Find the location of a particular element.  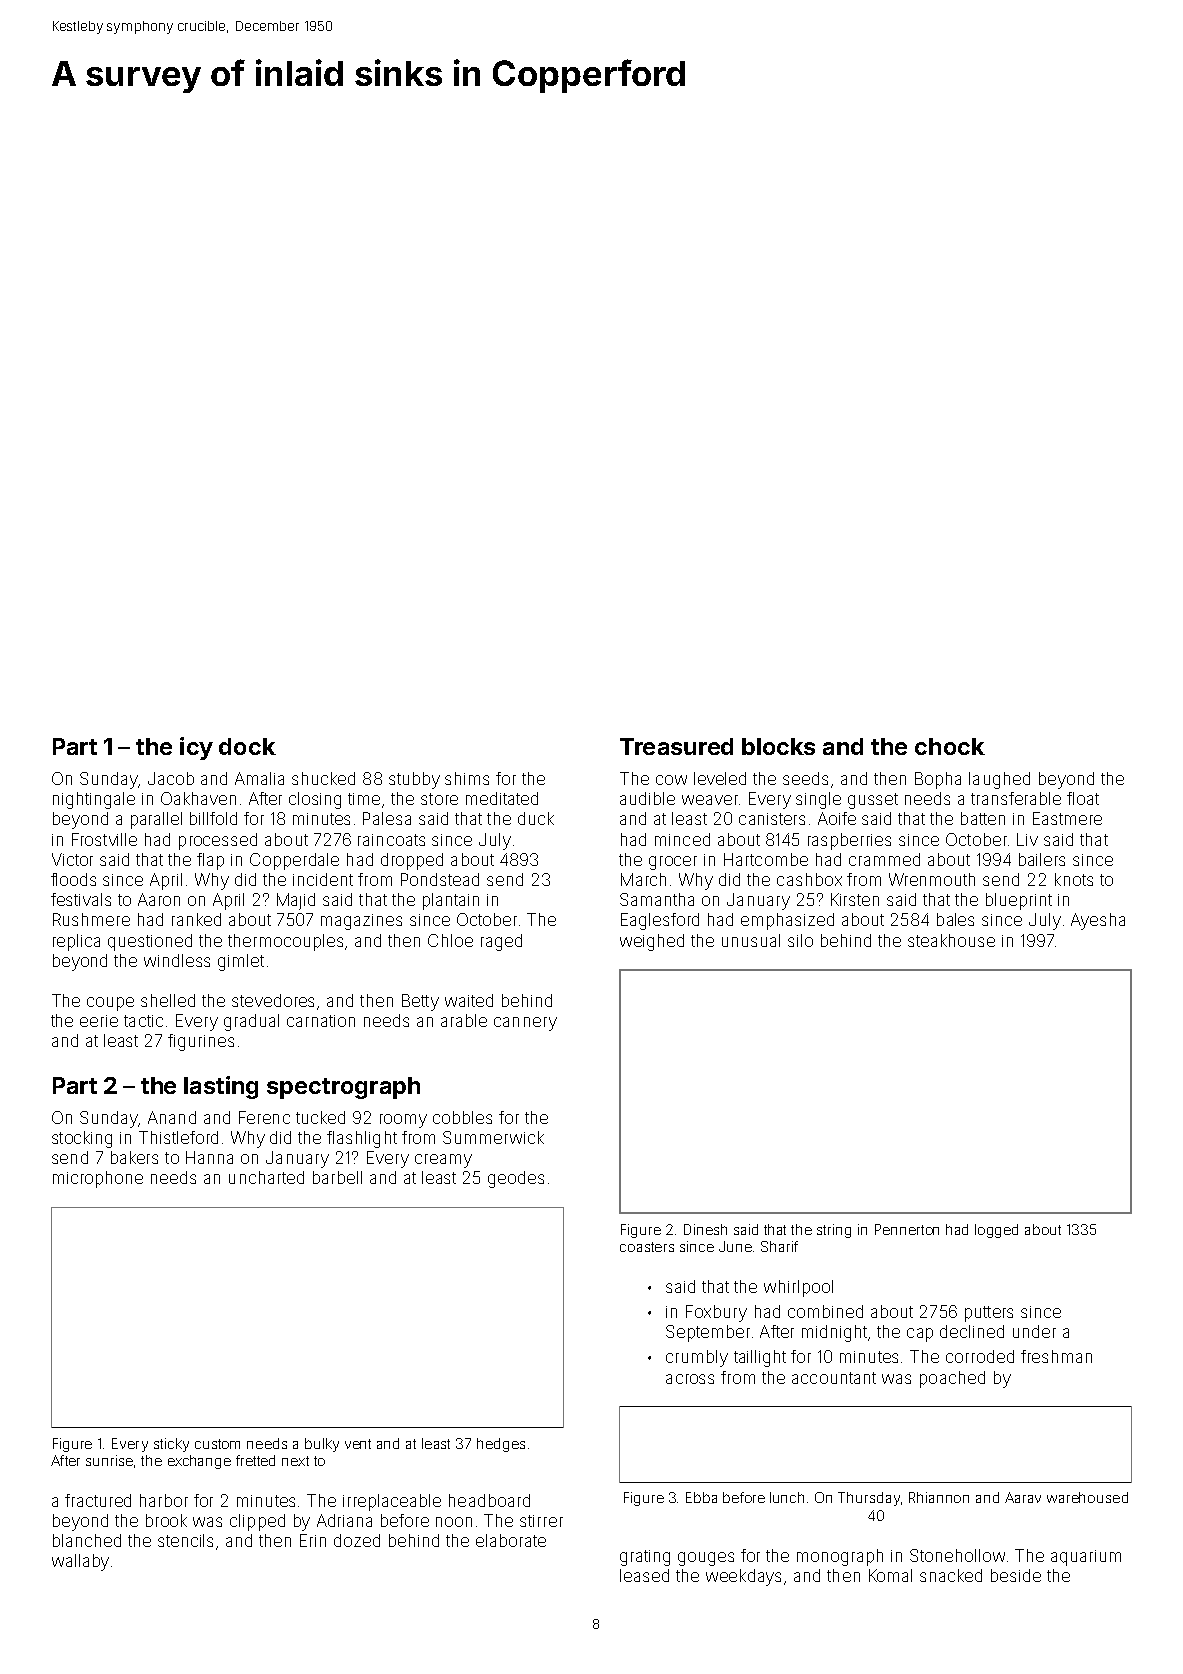

raged is located at coordinates (501, 942).
